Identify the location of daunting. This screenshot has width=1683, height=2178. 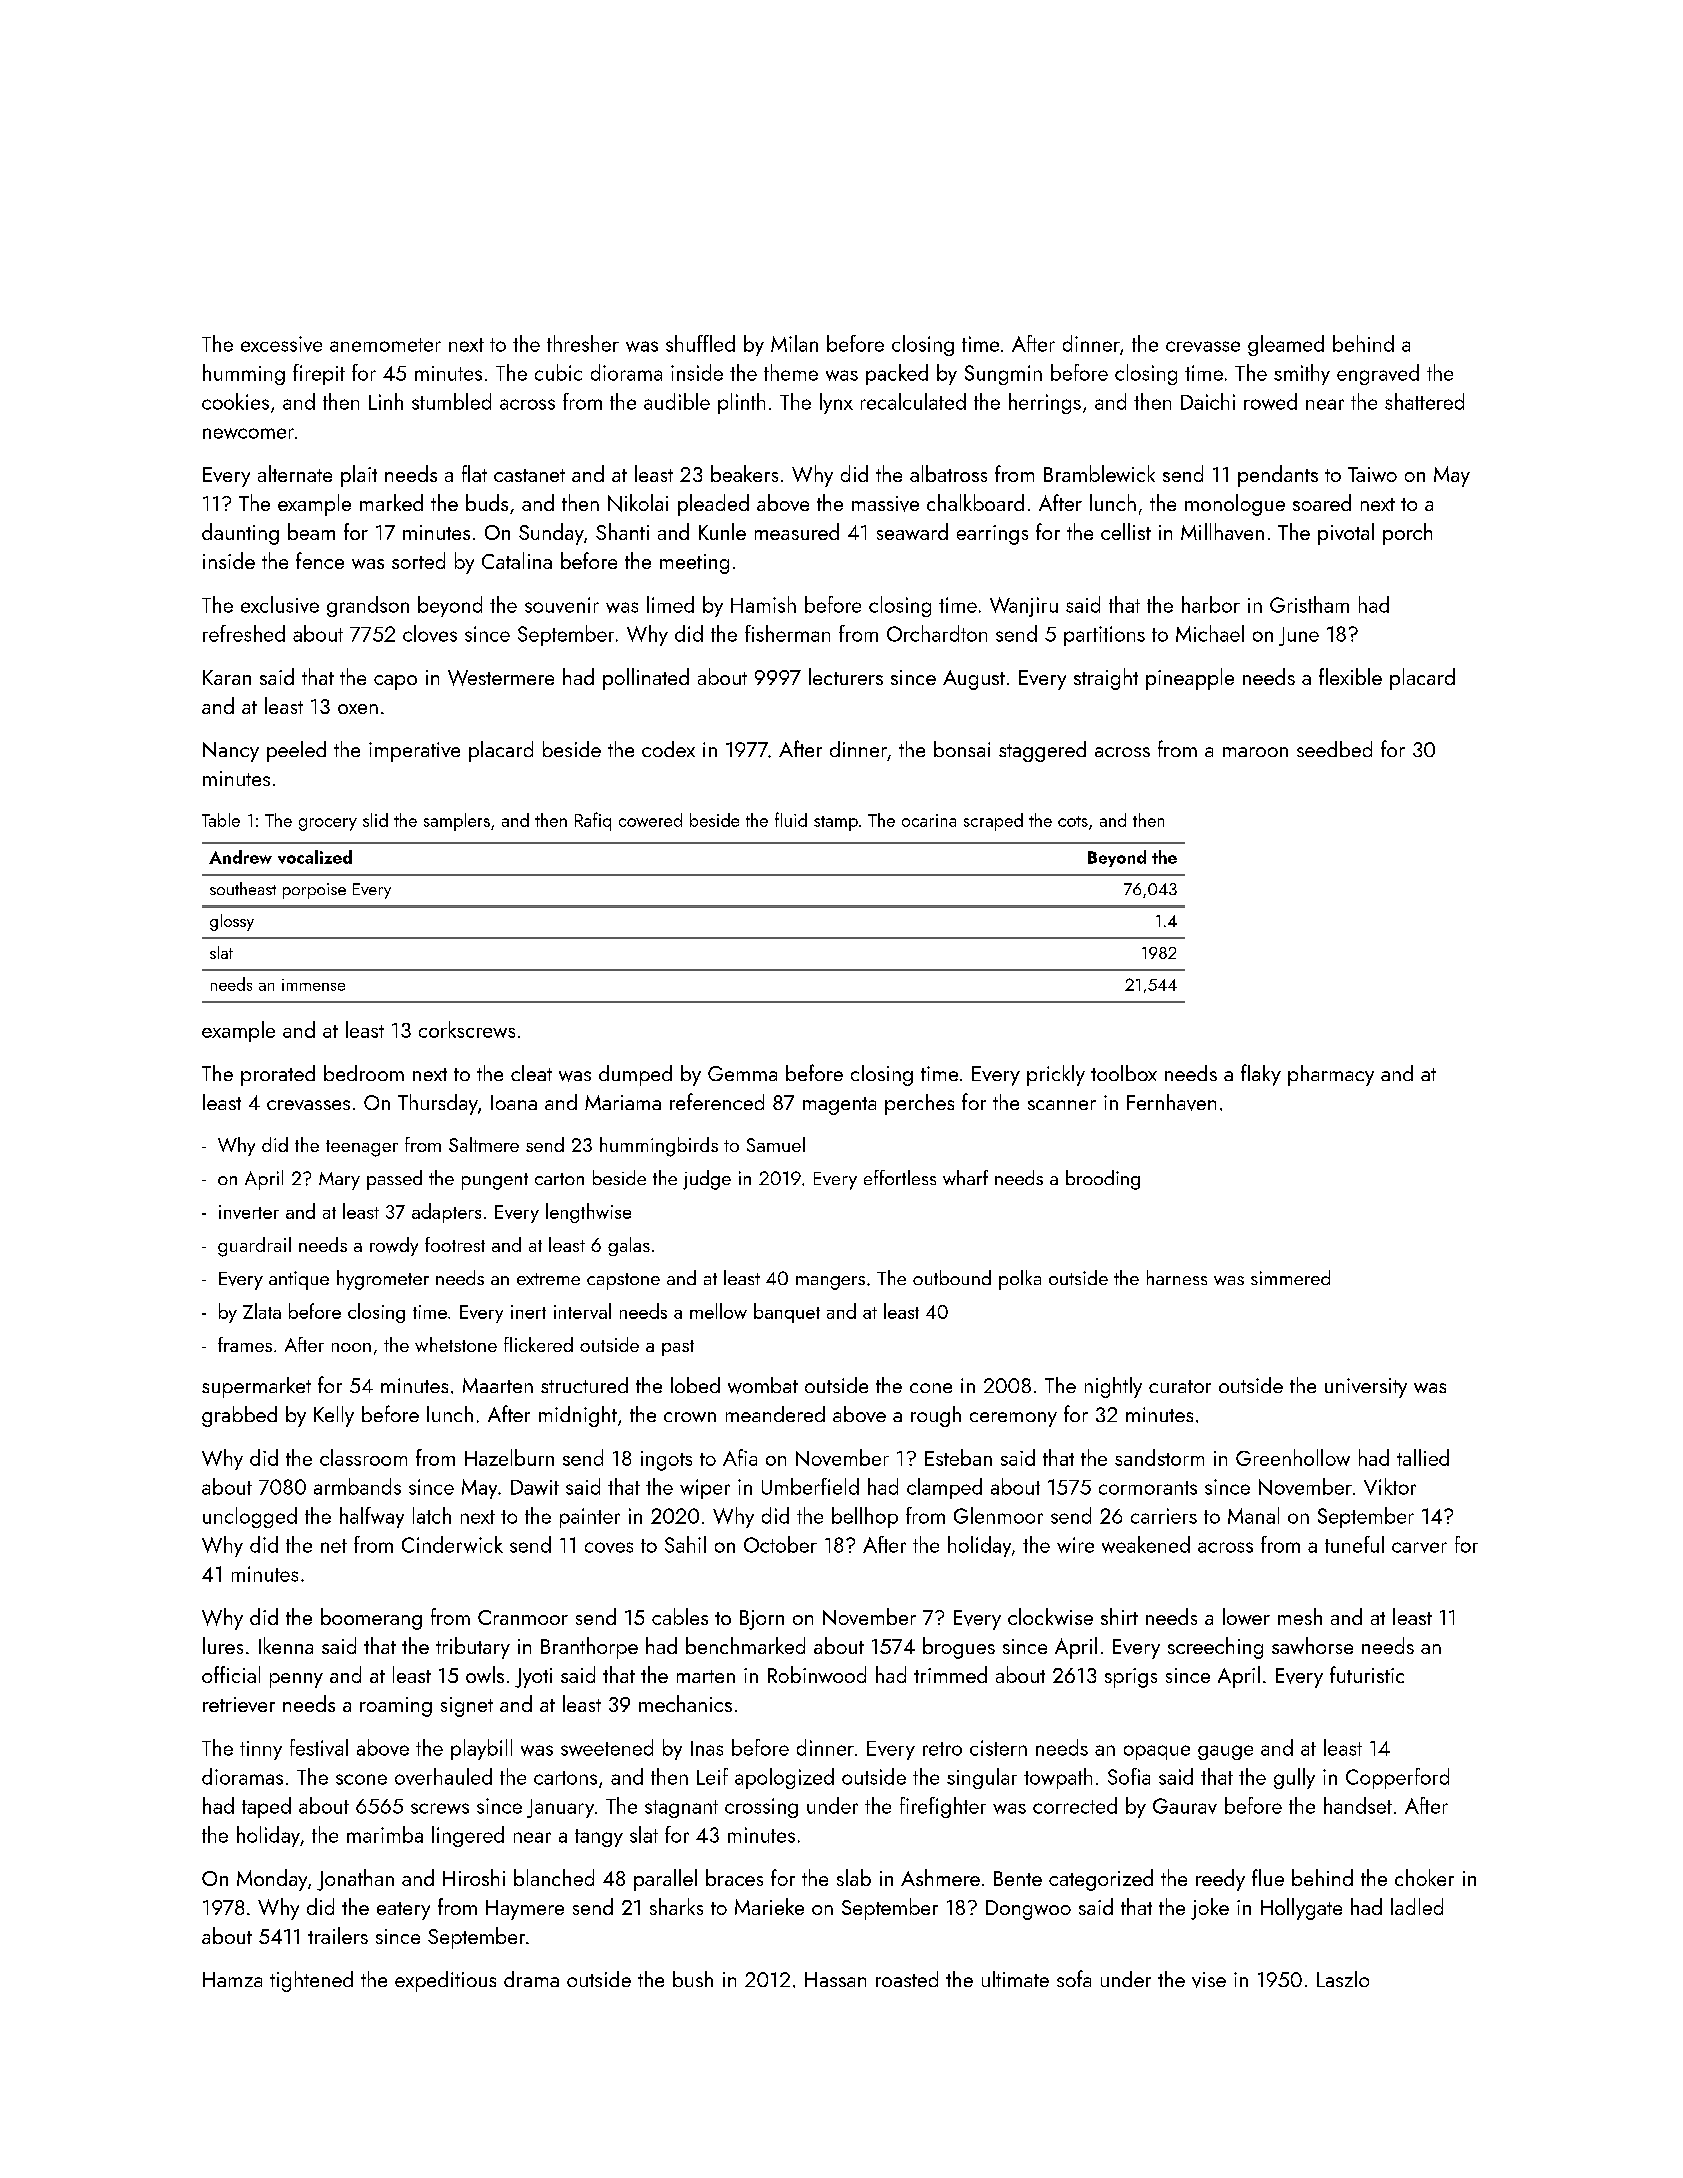
(240, 534).
